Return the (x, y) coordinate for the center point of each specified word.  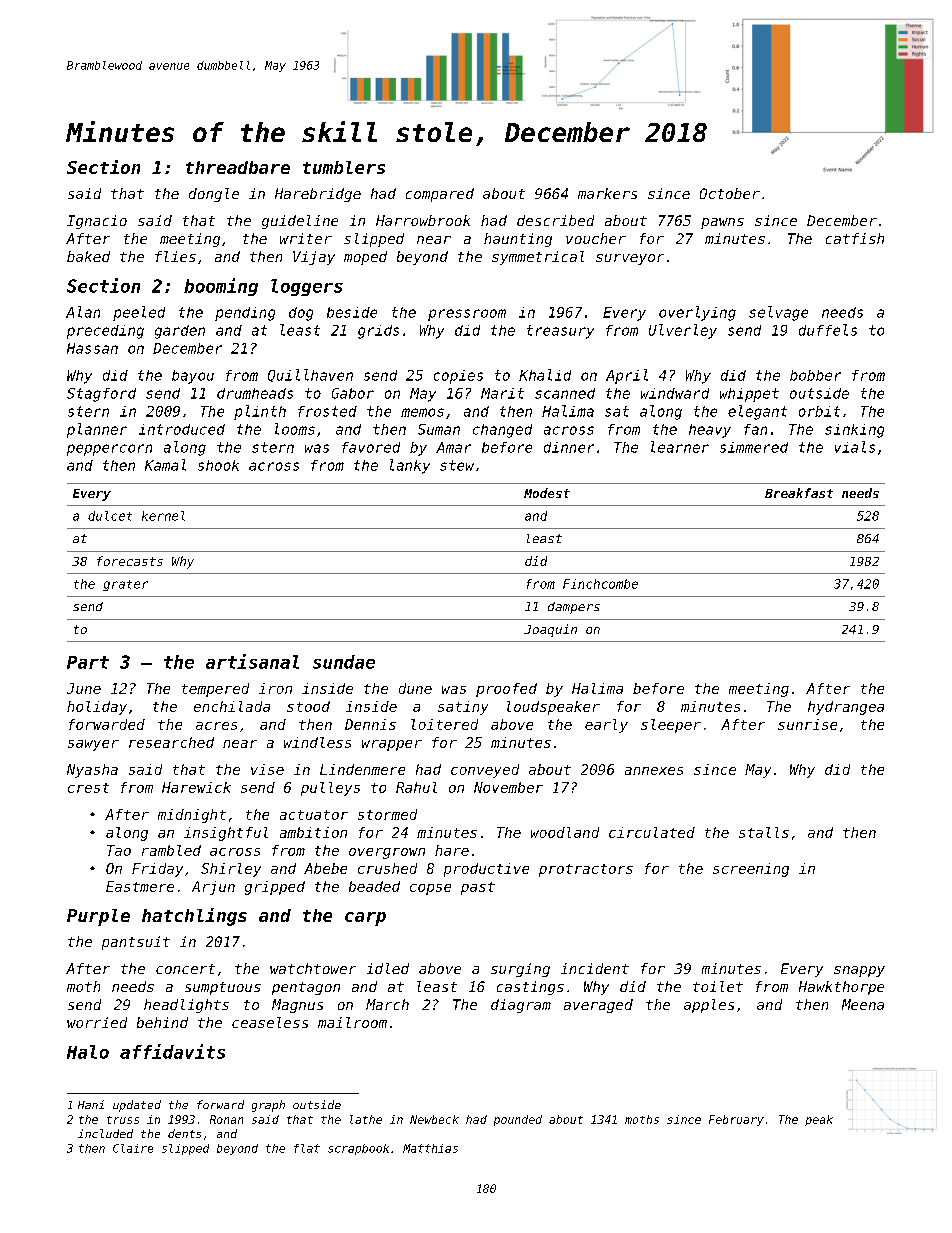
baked (88, 256)
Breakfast (799, 493)
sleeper (671, 726)
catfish (855, 238)
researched (171, 742)
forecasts (130, 561)
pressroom (467, 315)
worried (97, 1022)
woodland (565, 832)
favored (371, 447)
